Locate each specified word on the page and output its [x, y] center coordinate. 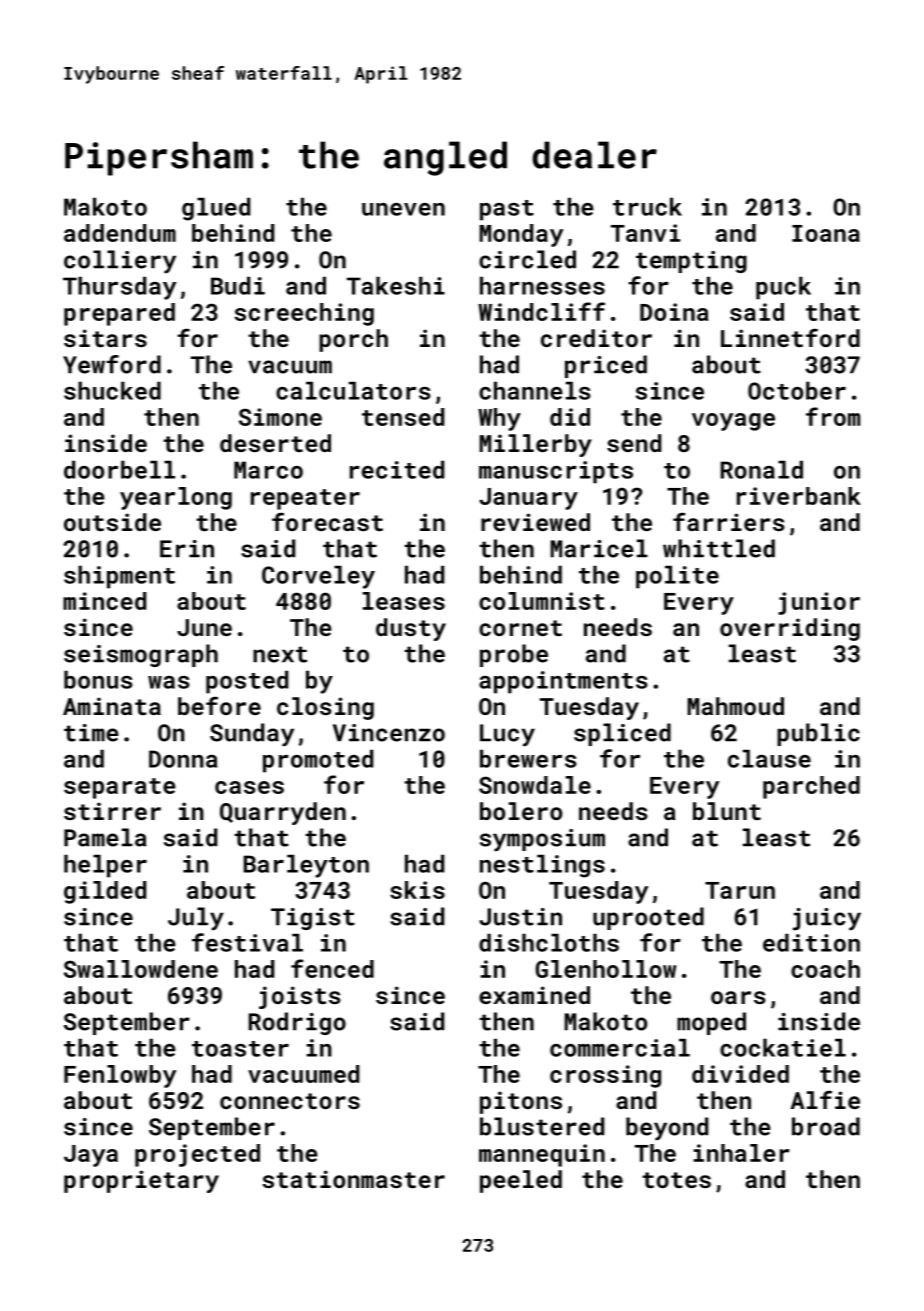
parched [811, 787]
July [196, 919]
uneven [403, 209]
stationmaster [353, 1179]
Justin [520, 917]
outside [112, 522]
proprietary [141, 1181]
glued [216, 209]
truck [647, 207]
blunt [727, 811]
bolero [521, 811]
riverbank [799, 496]
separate [120, 788]
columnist [542, 601]
